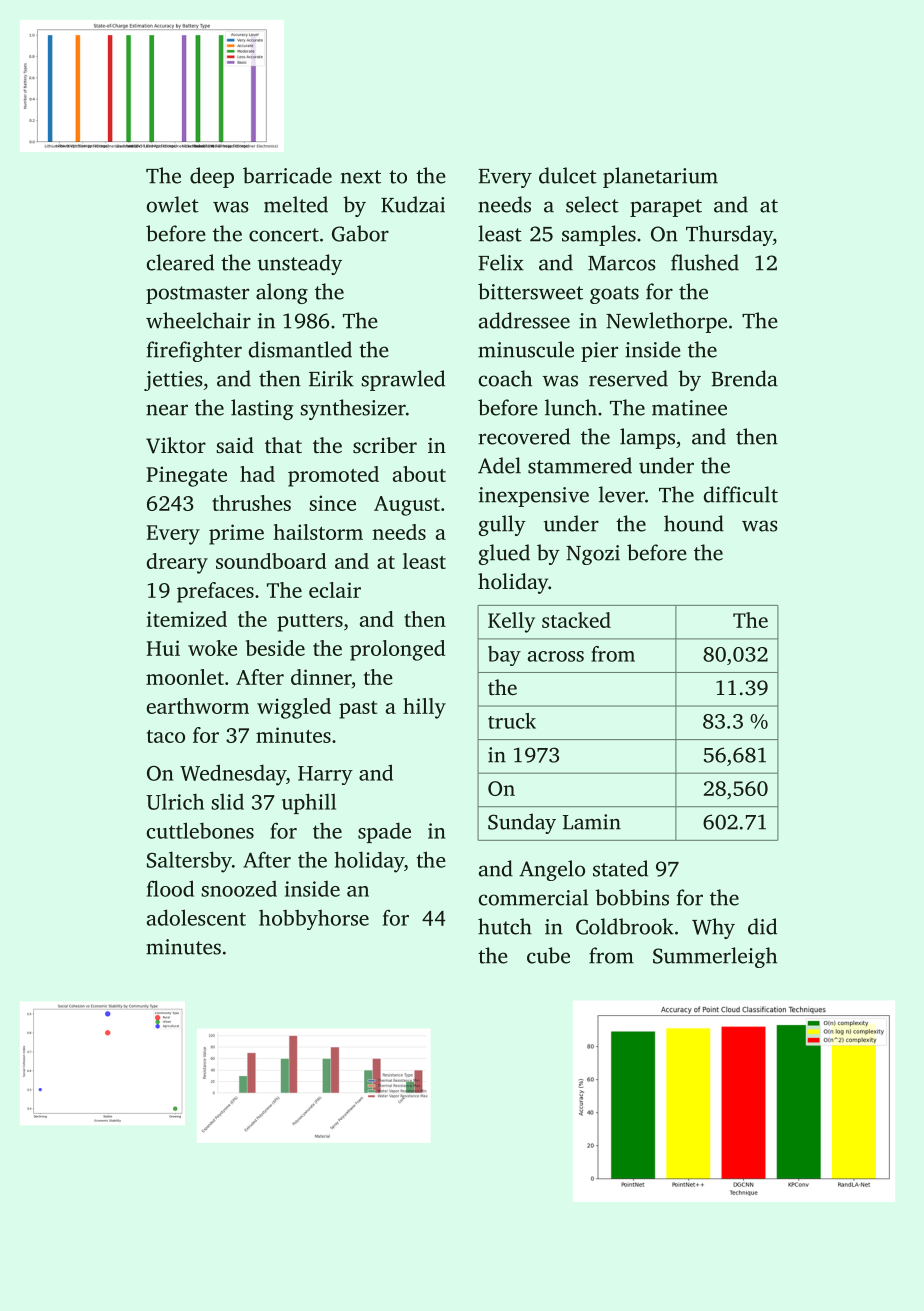 The image size is (924, 1311). I want to click on hilly, so click(424, 708).
